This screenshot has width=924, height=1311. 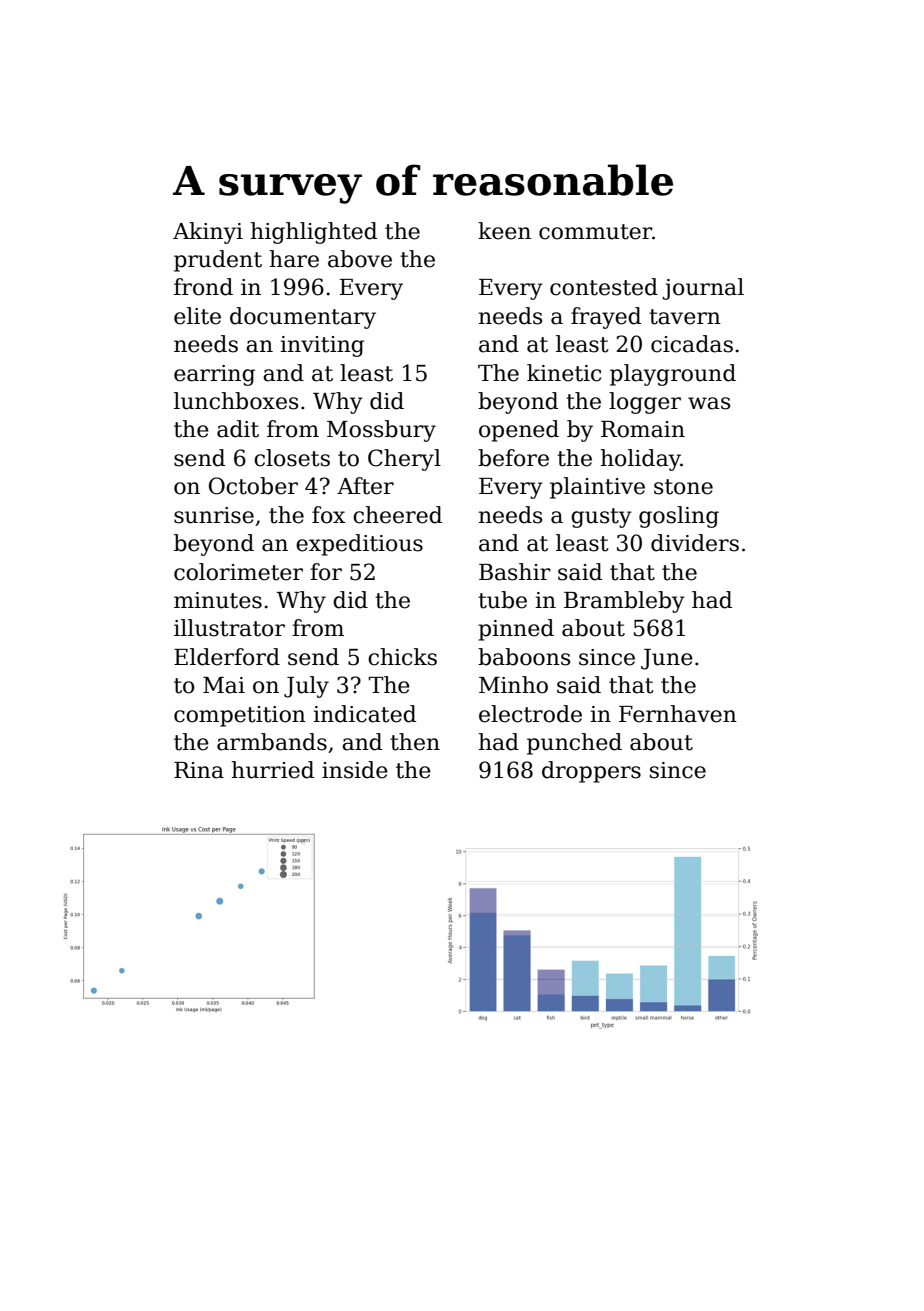 I want to click on cicadas, so click(x=692, y=344).
